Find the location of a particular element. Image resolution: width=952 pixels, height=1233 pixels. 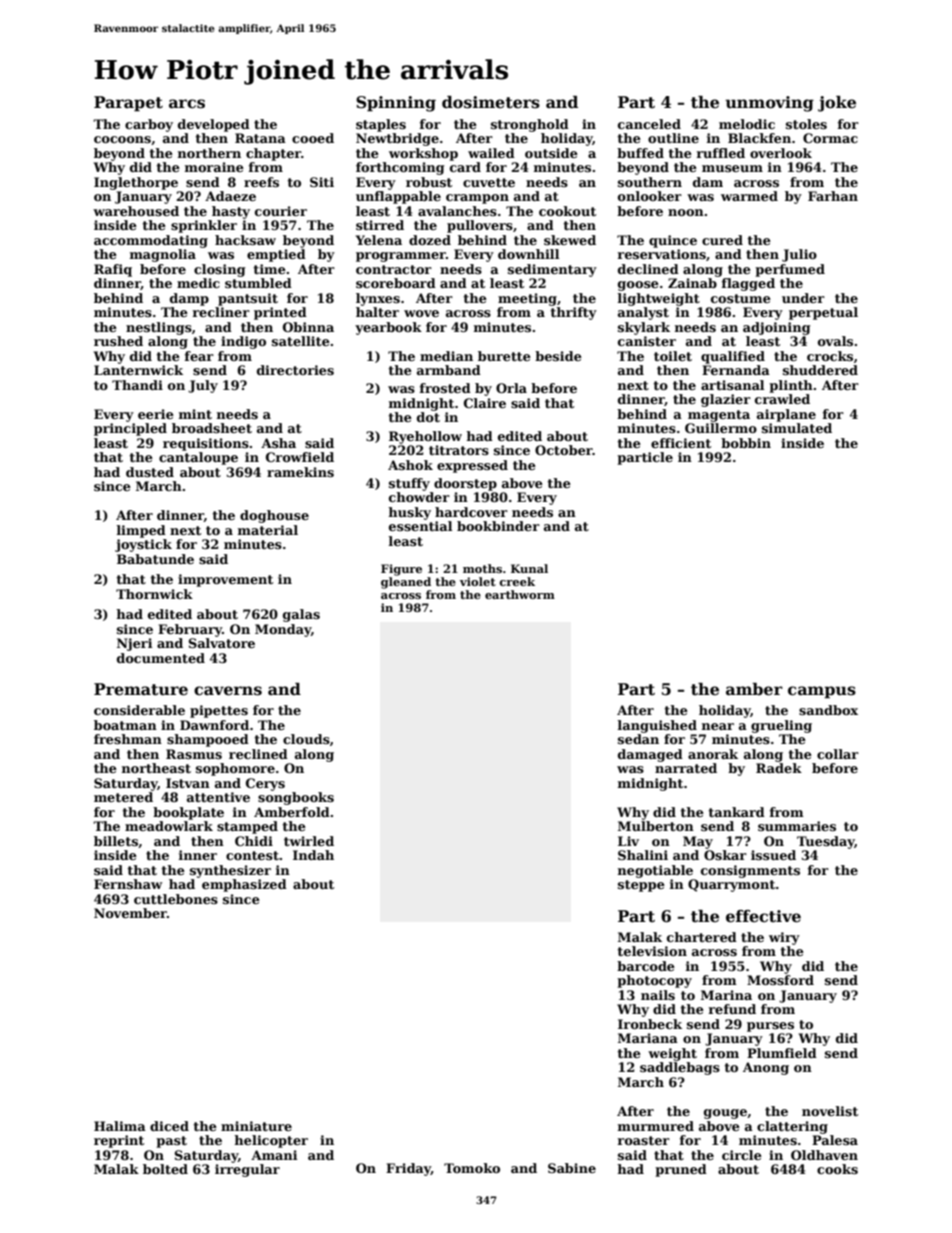

Julio is located at coordinates (799, 255).
